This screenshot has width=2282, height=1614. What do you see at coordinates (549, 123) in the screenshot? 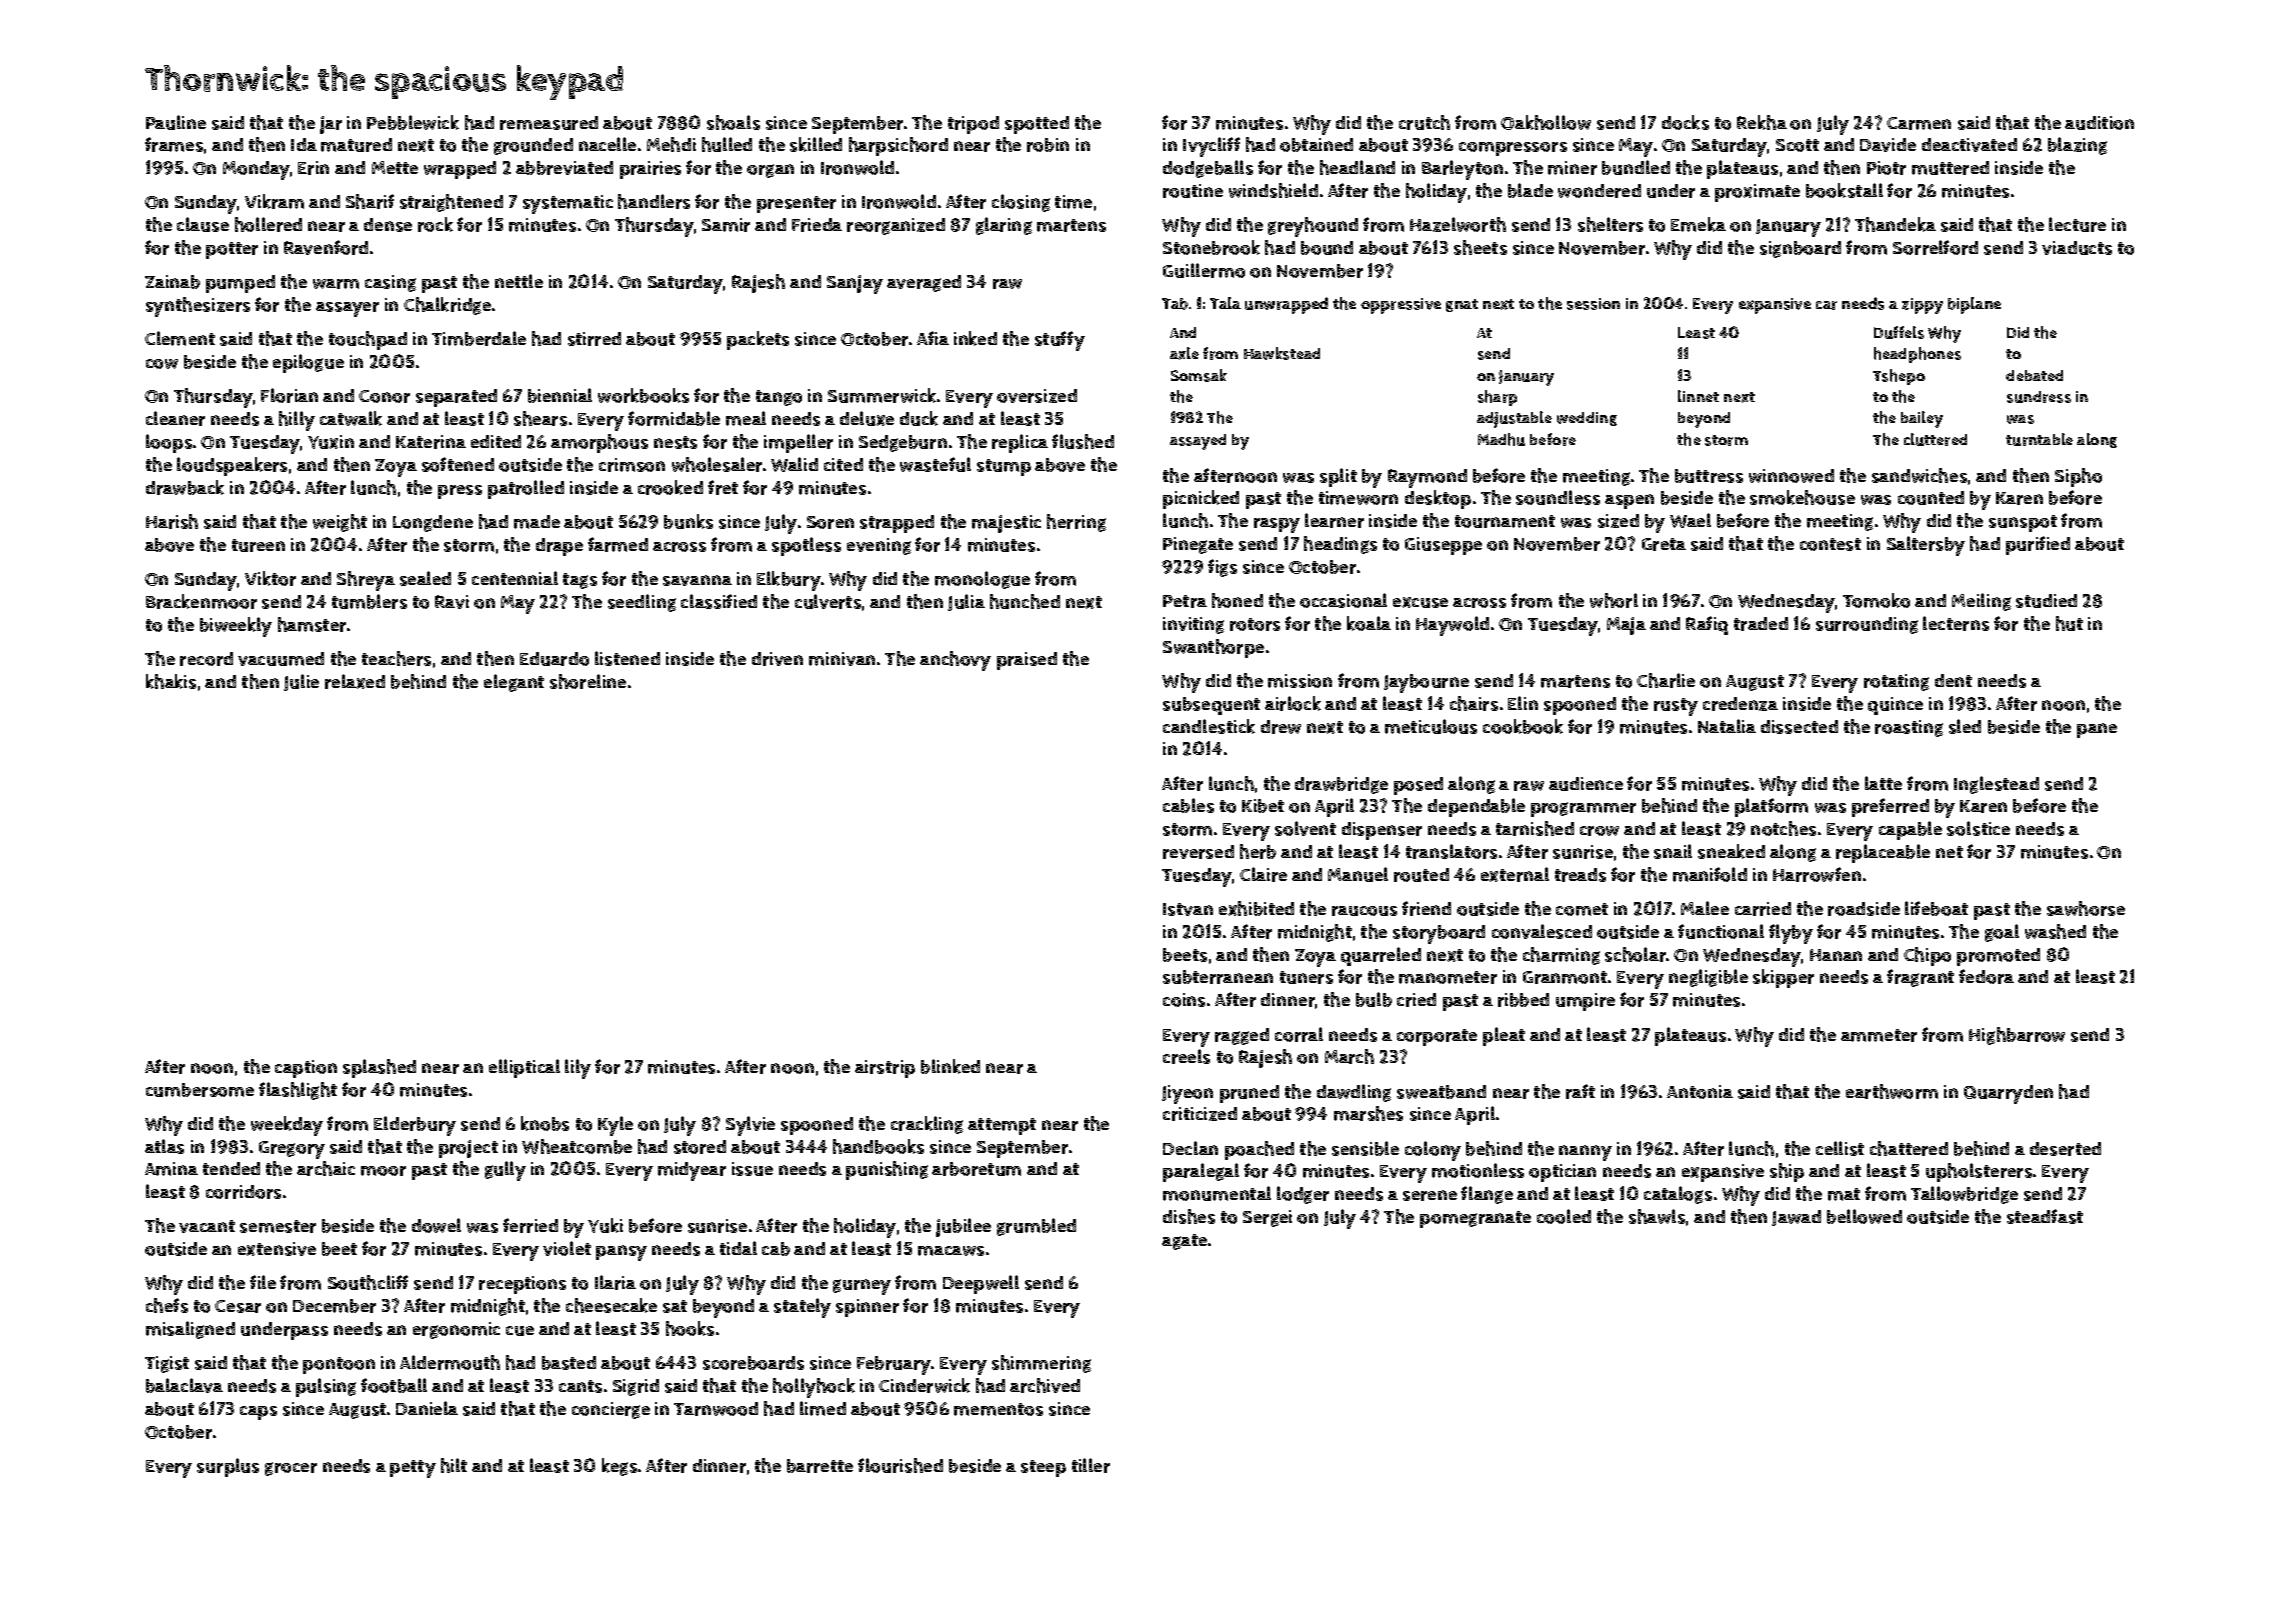
I see `remeasured` at bounding box center [549, 123].
